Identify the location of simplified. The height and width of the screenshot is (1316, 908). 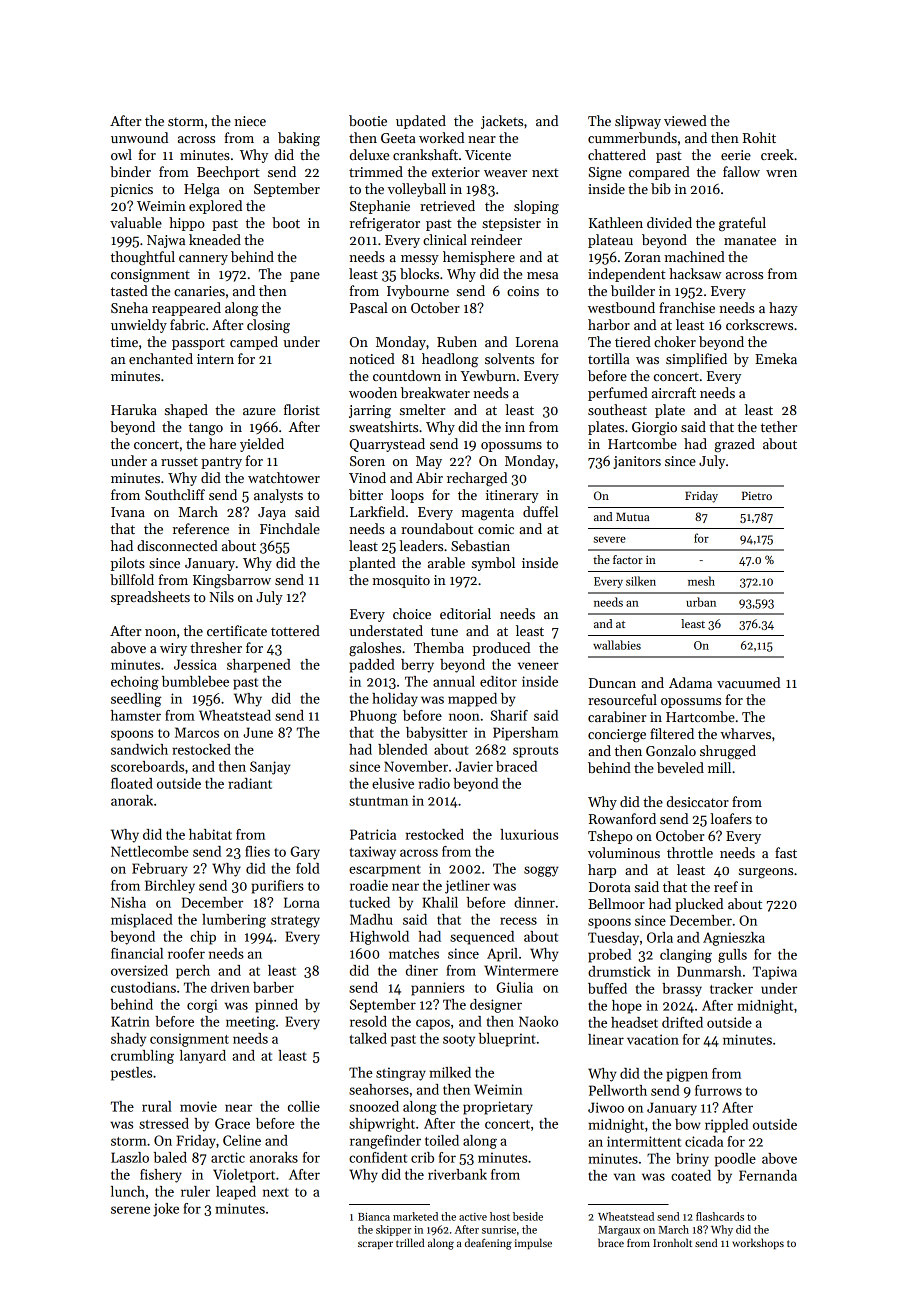
(696, 360).
